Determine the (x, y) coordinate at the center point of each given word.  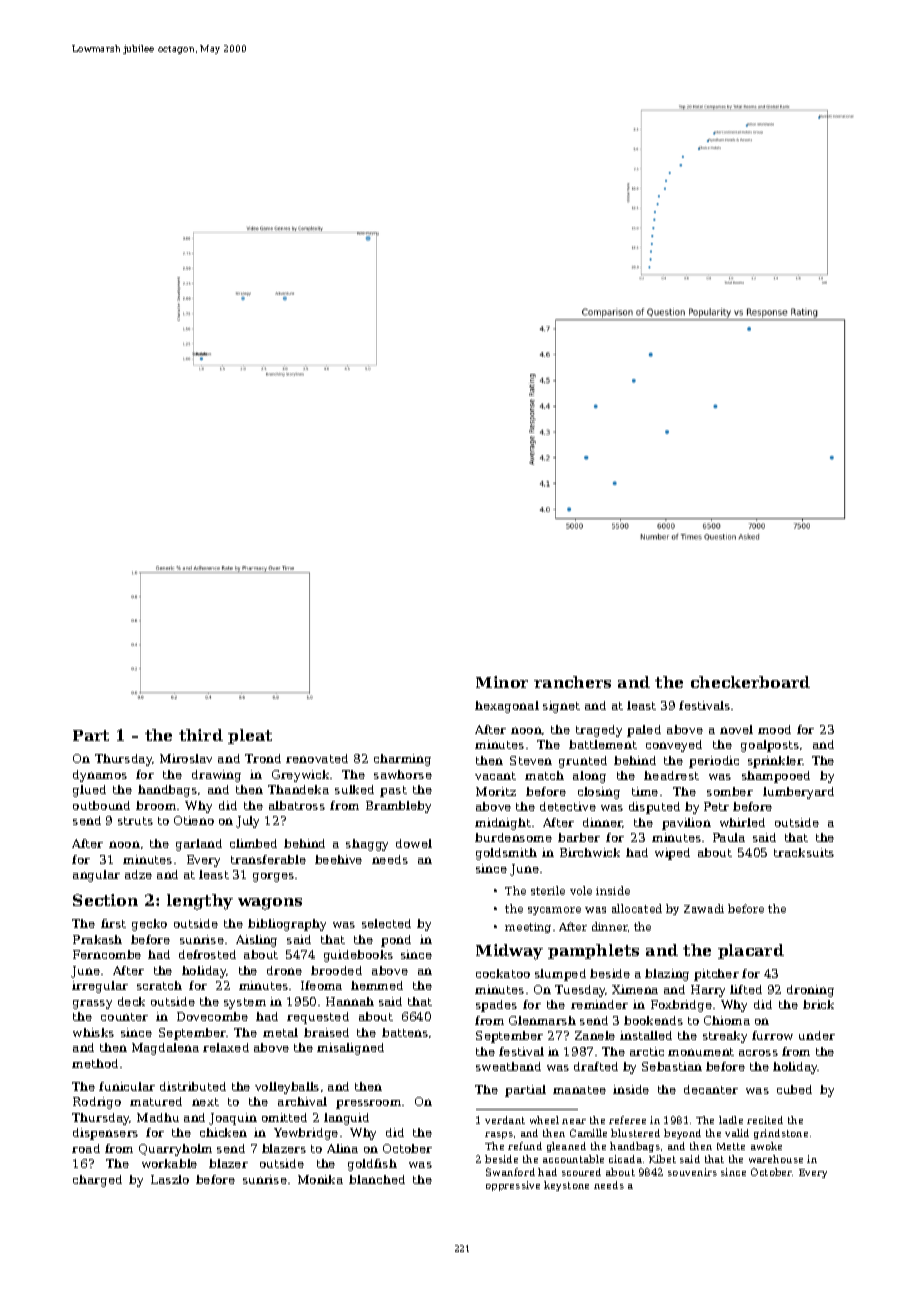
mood (774, 729)
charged (97, 1181)
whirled (742, 822)
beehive (338, 859)
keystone (566, 1186)
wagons (270, 904)
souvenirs (692, 1172)
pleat (250, 736)
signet (561, 707)
